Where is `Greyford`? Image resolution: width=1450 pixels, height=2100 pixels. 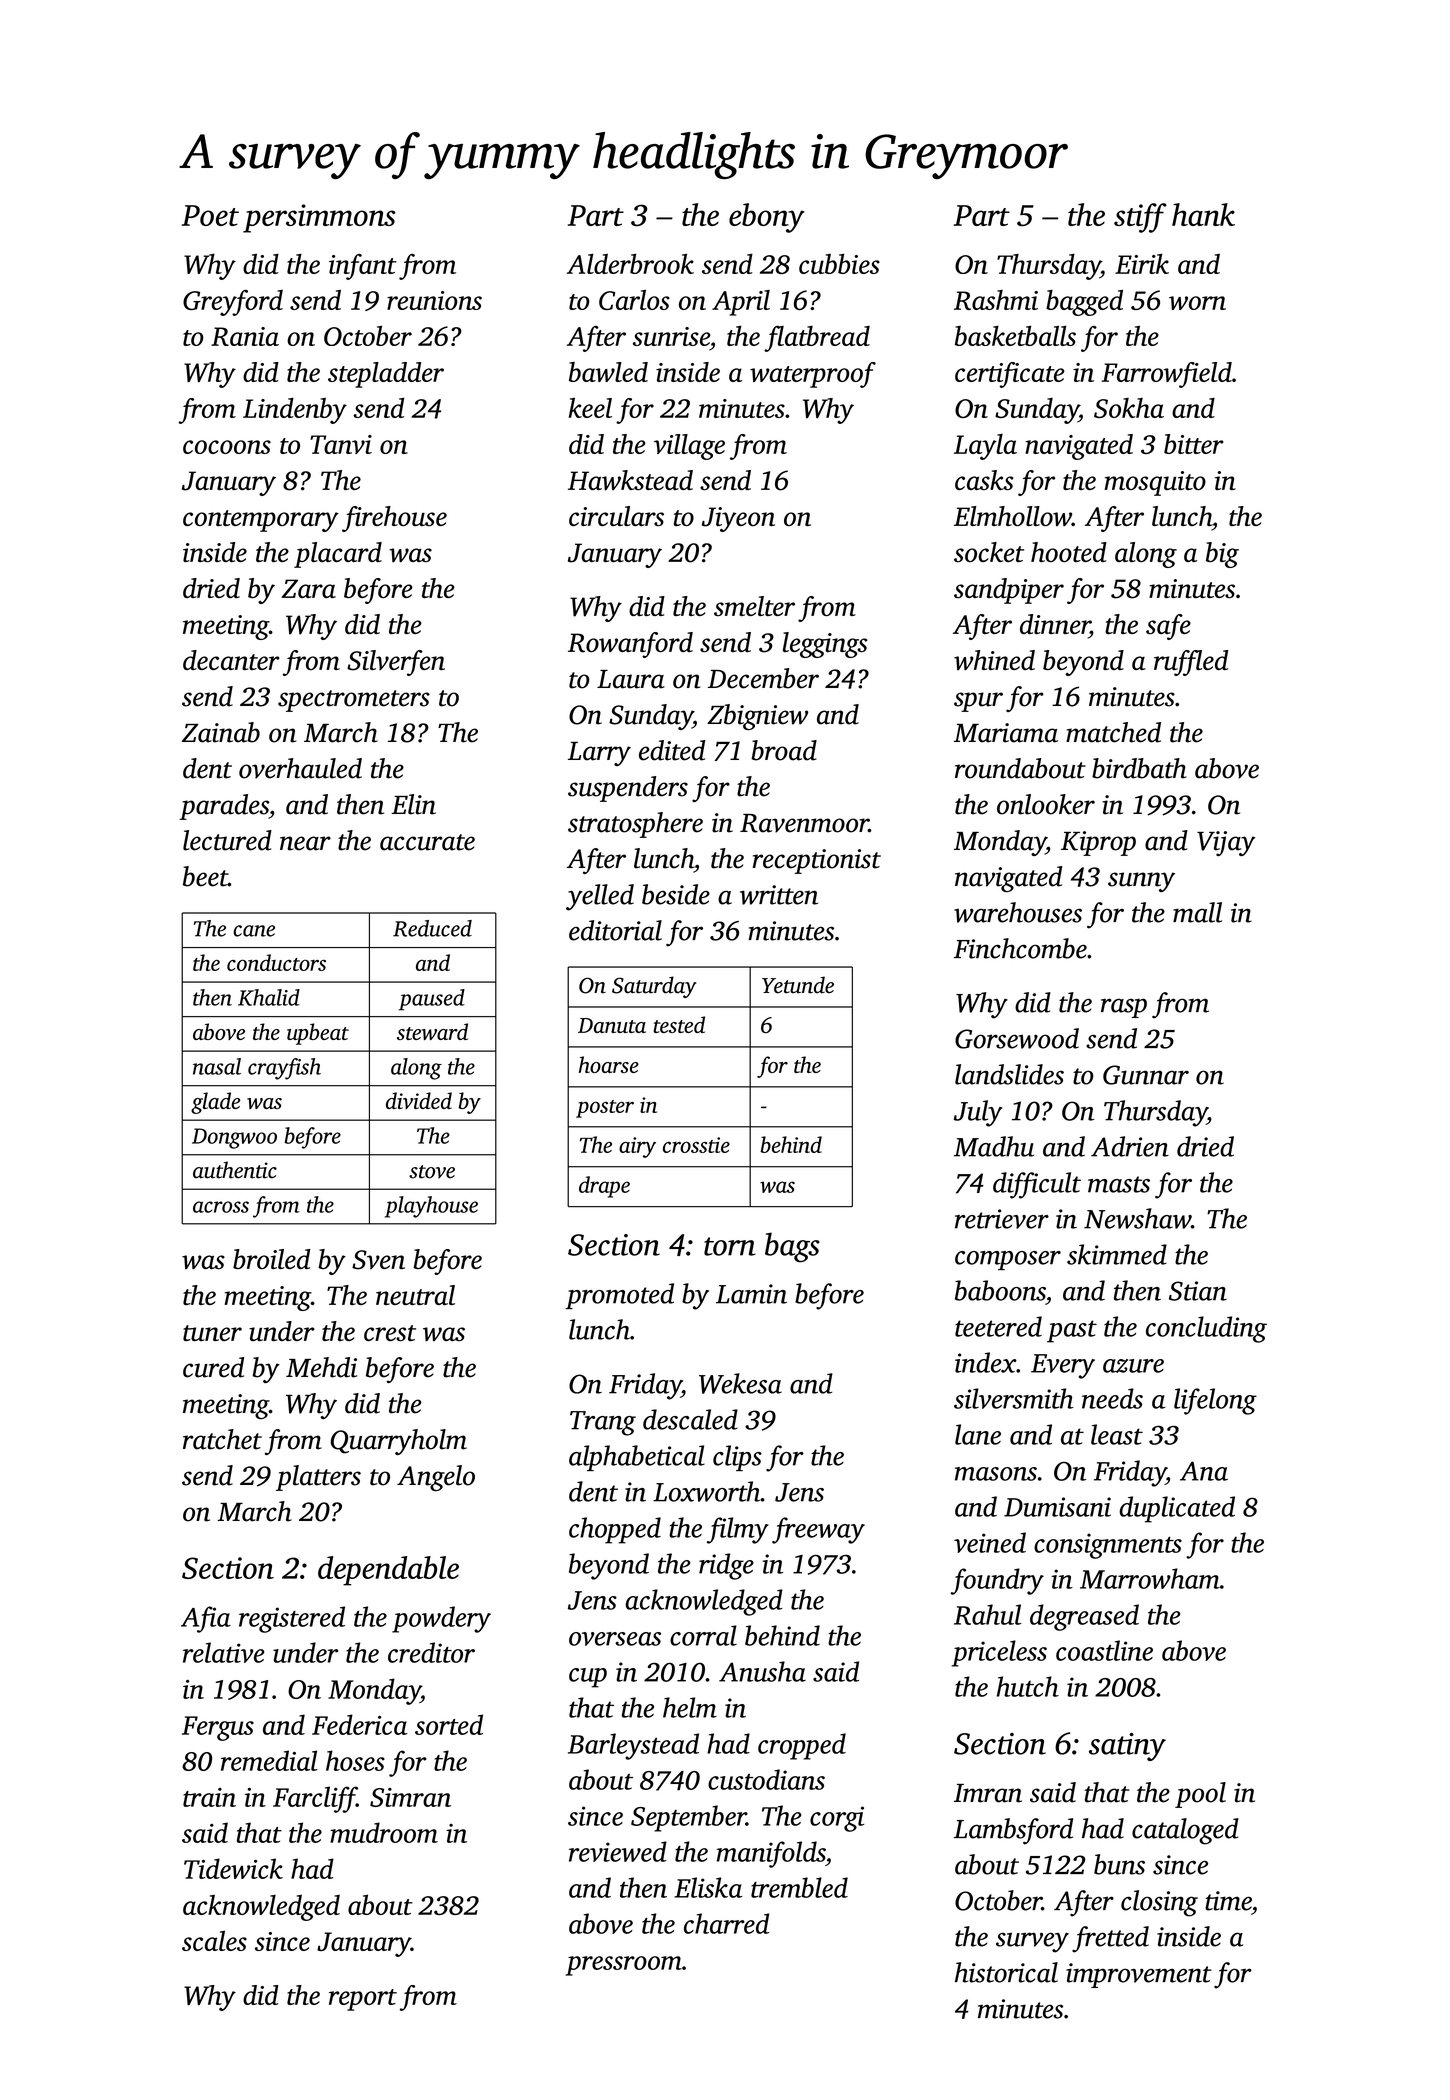
Greyford is located at coordinates (233, 303).
